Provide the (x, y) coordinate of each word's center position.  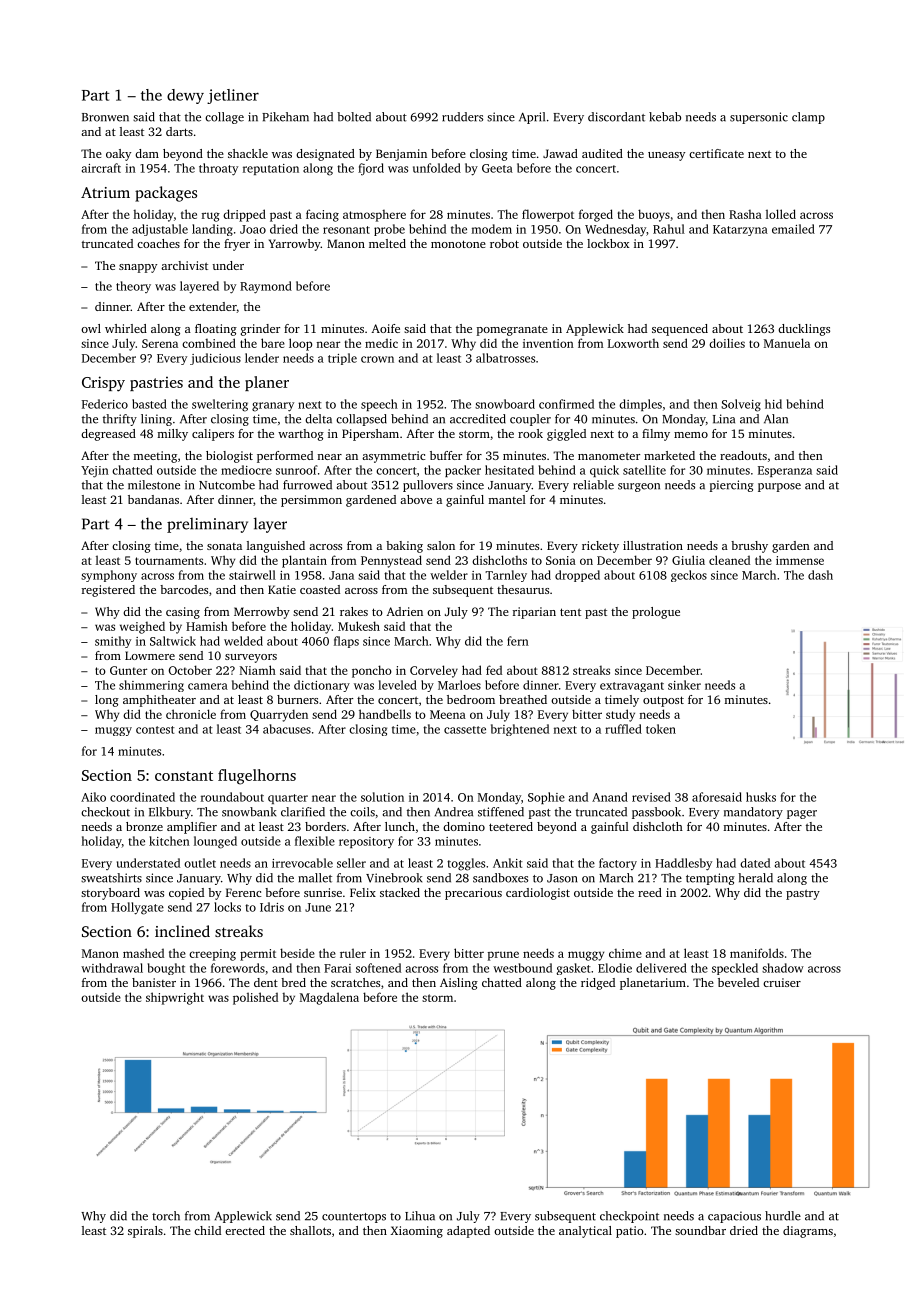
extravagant (632, 687)
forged (596, 215)
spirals (145, 1232)
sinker (684, 685)
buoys (654, 215)
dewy (185, 96)
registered (108, 591)
